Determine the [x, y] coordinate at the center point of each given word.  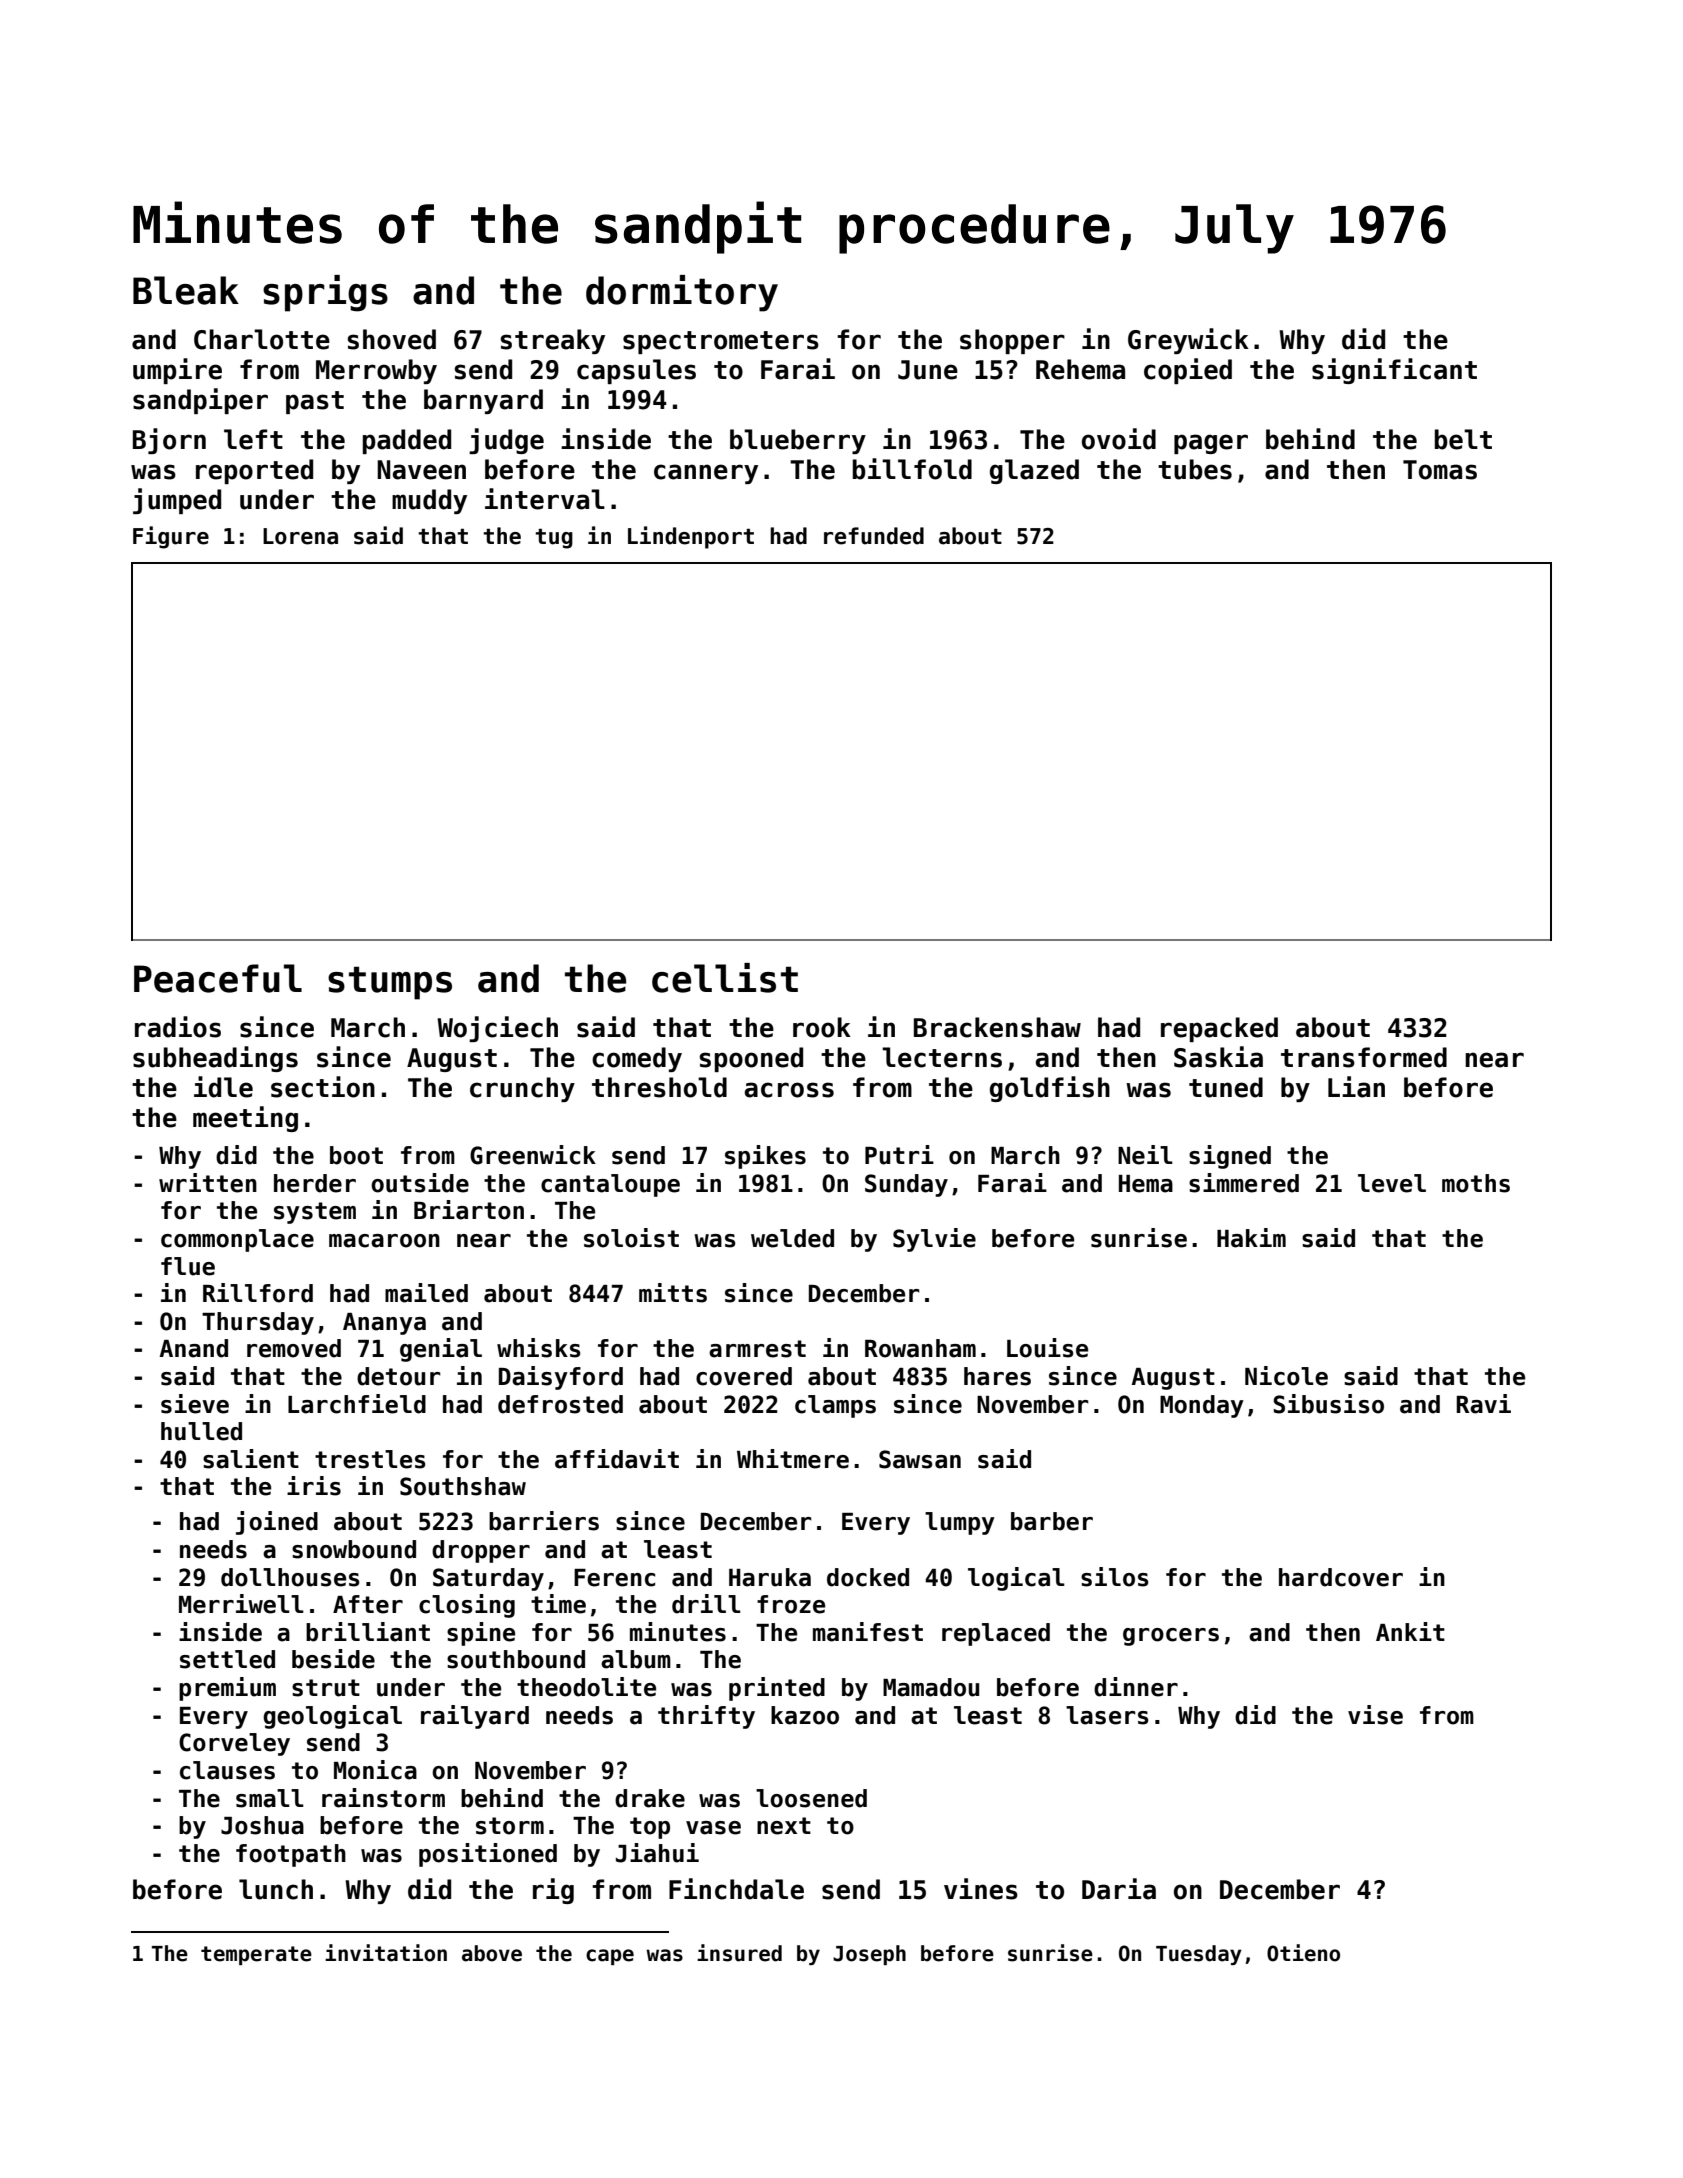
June [928, 370]
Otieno [1303, 1953]
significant [1394, 371]
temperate [256, 1955]
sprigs [325, 293]
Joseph [869, 1955]
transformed [1364, 1057]
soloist [631, 1238]
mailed [426, 1293]
